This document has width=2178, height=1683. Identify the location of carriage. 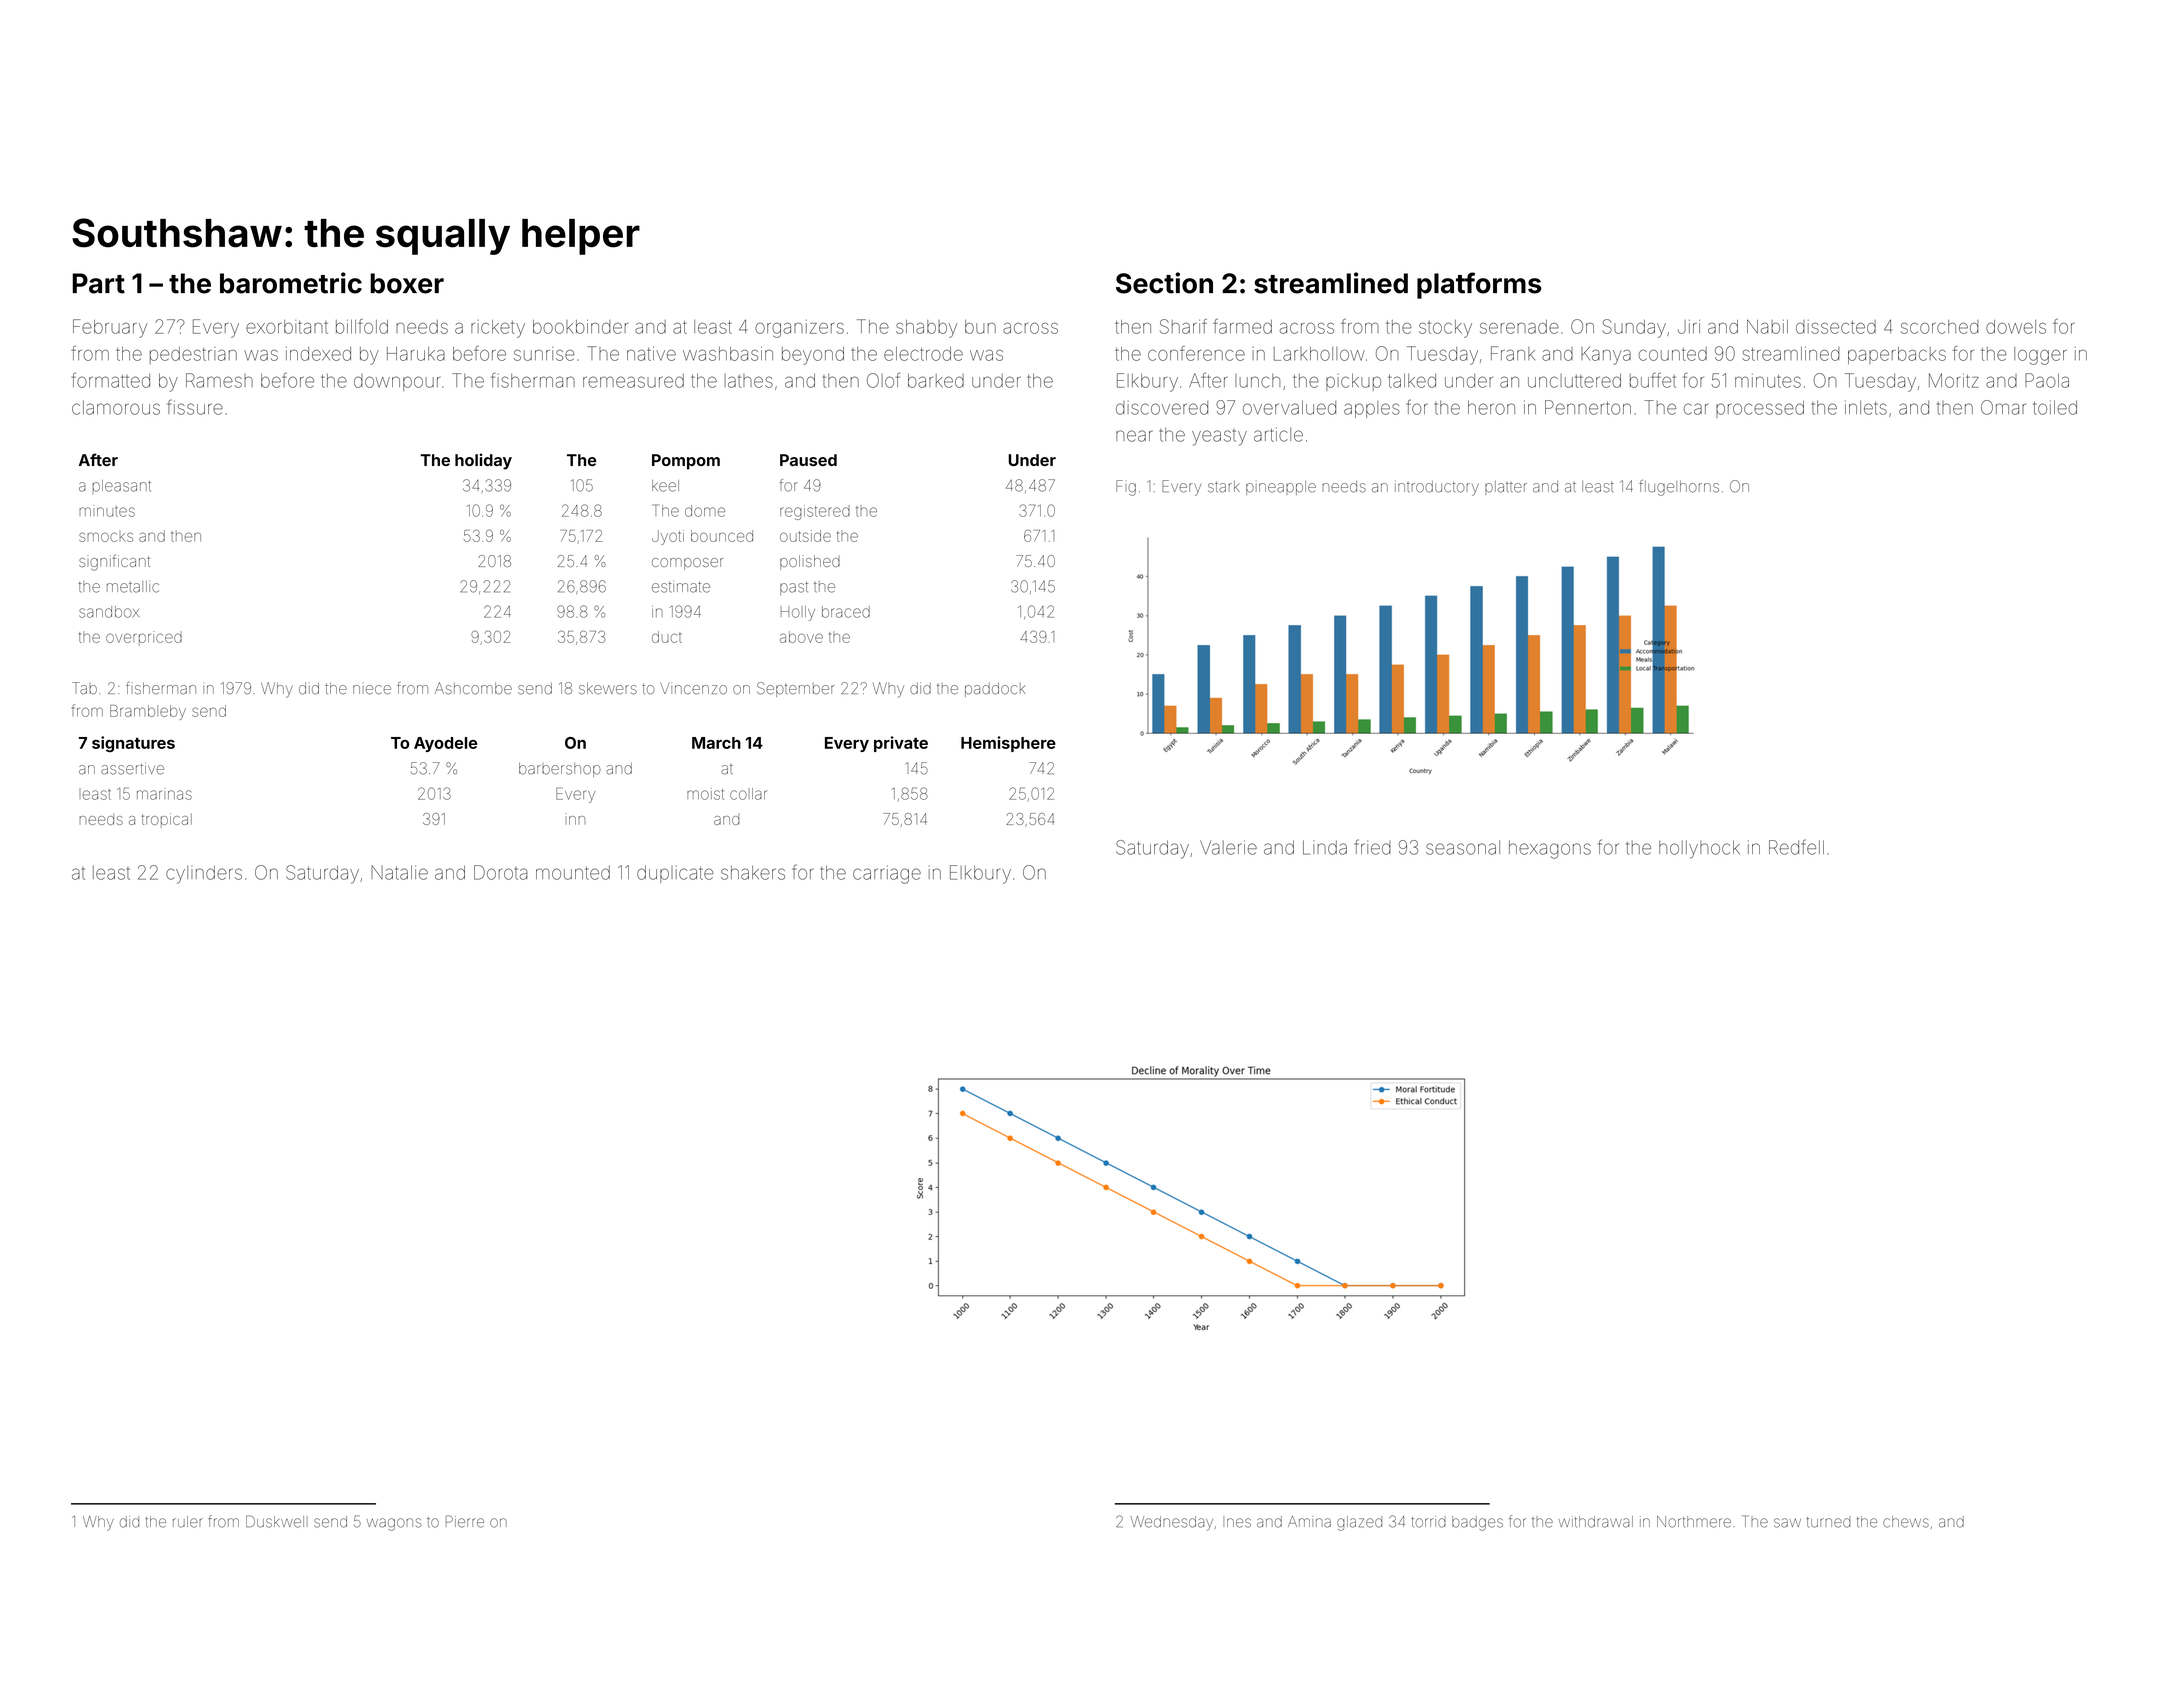
(887, 874).
